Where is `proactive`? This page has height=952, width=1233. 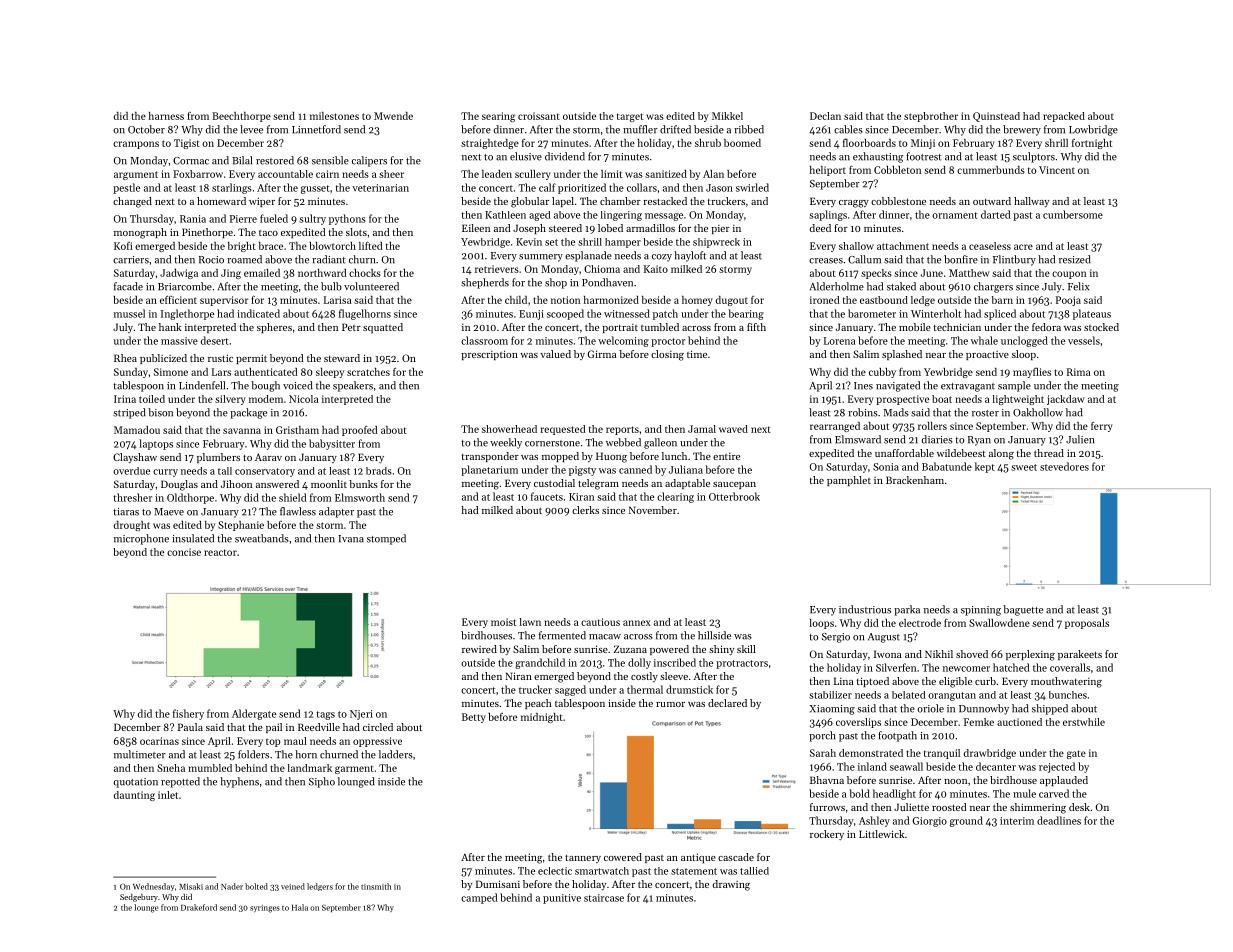 proactive is located at coordinates (987, 355).
